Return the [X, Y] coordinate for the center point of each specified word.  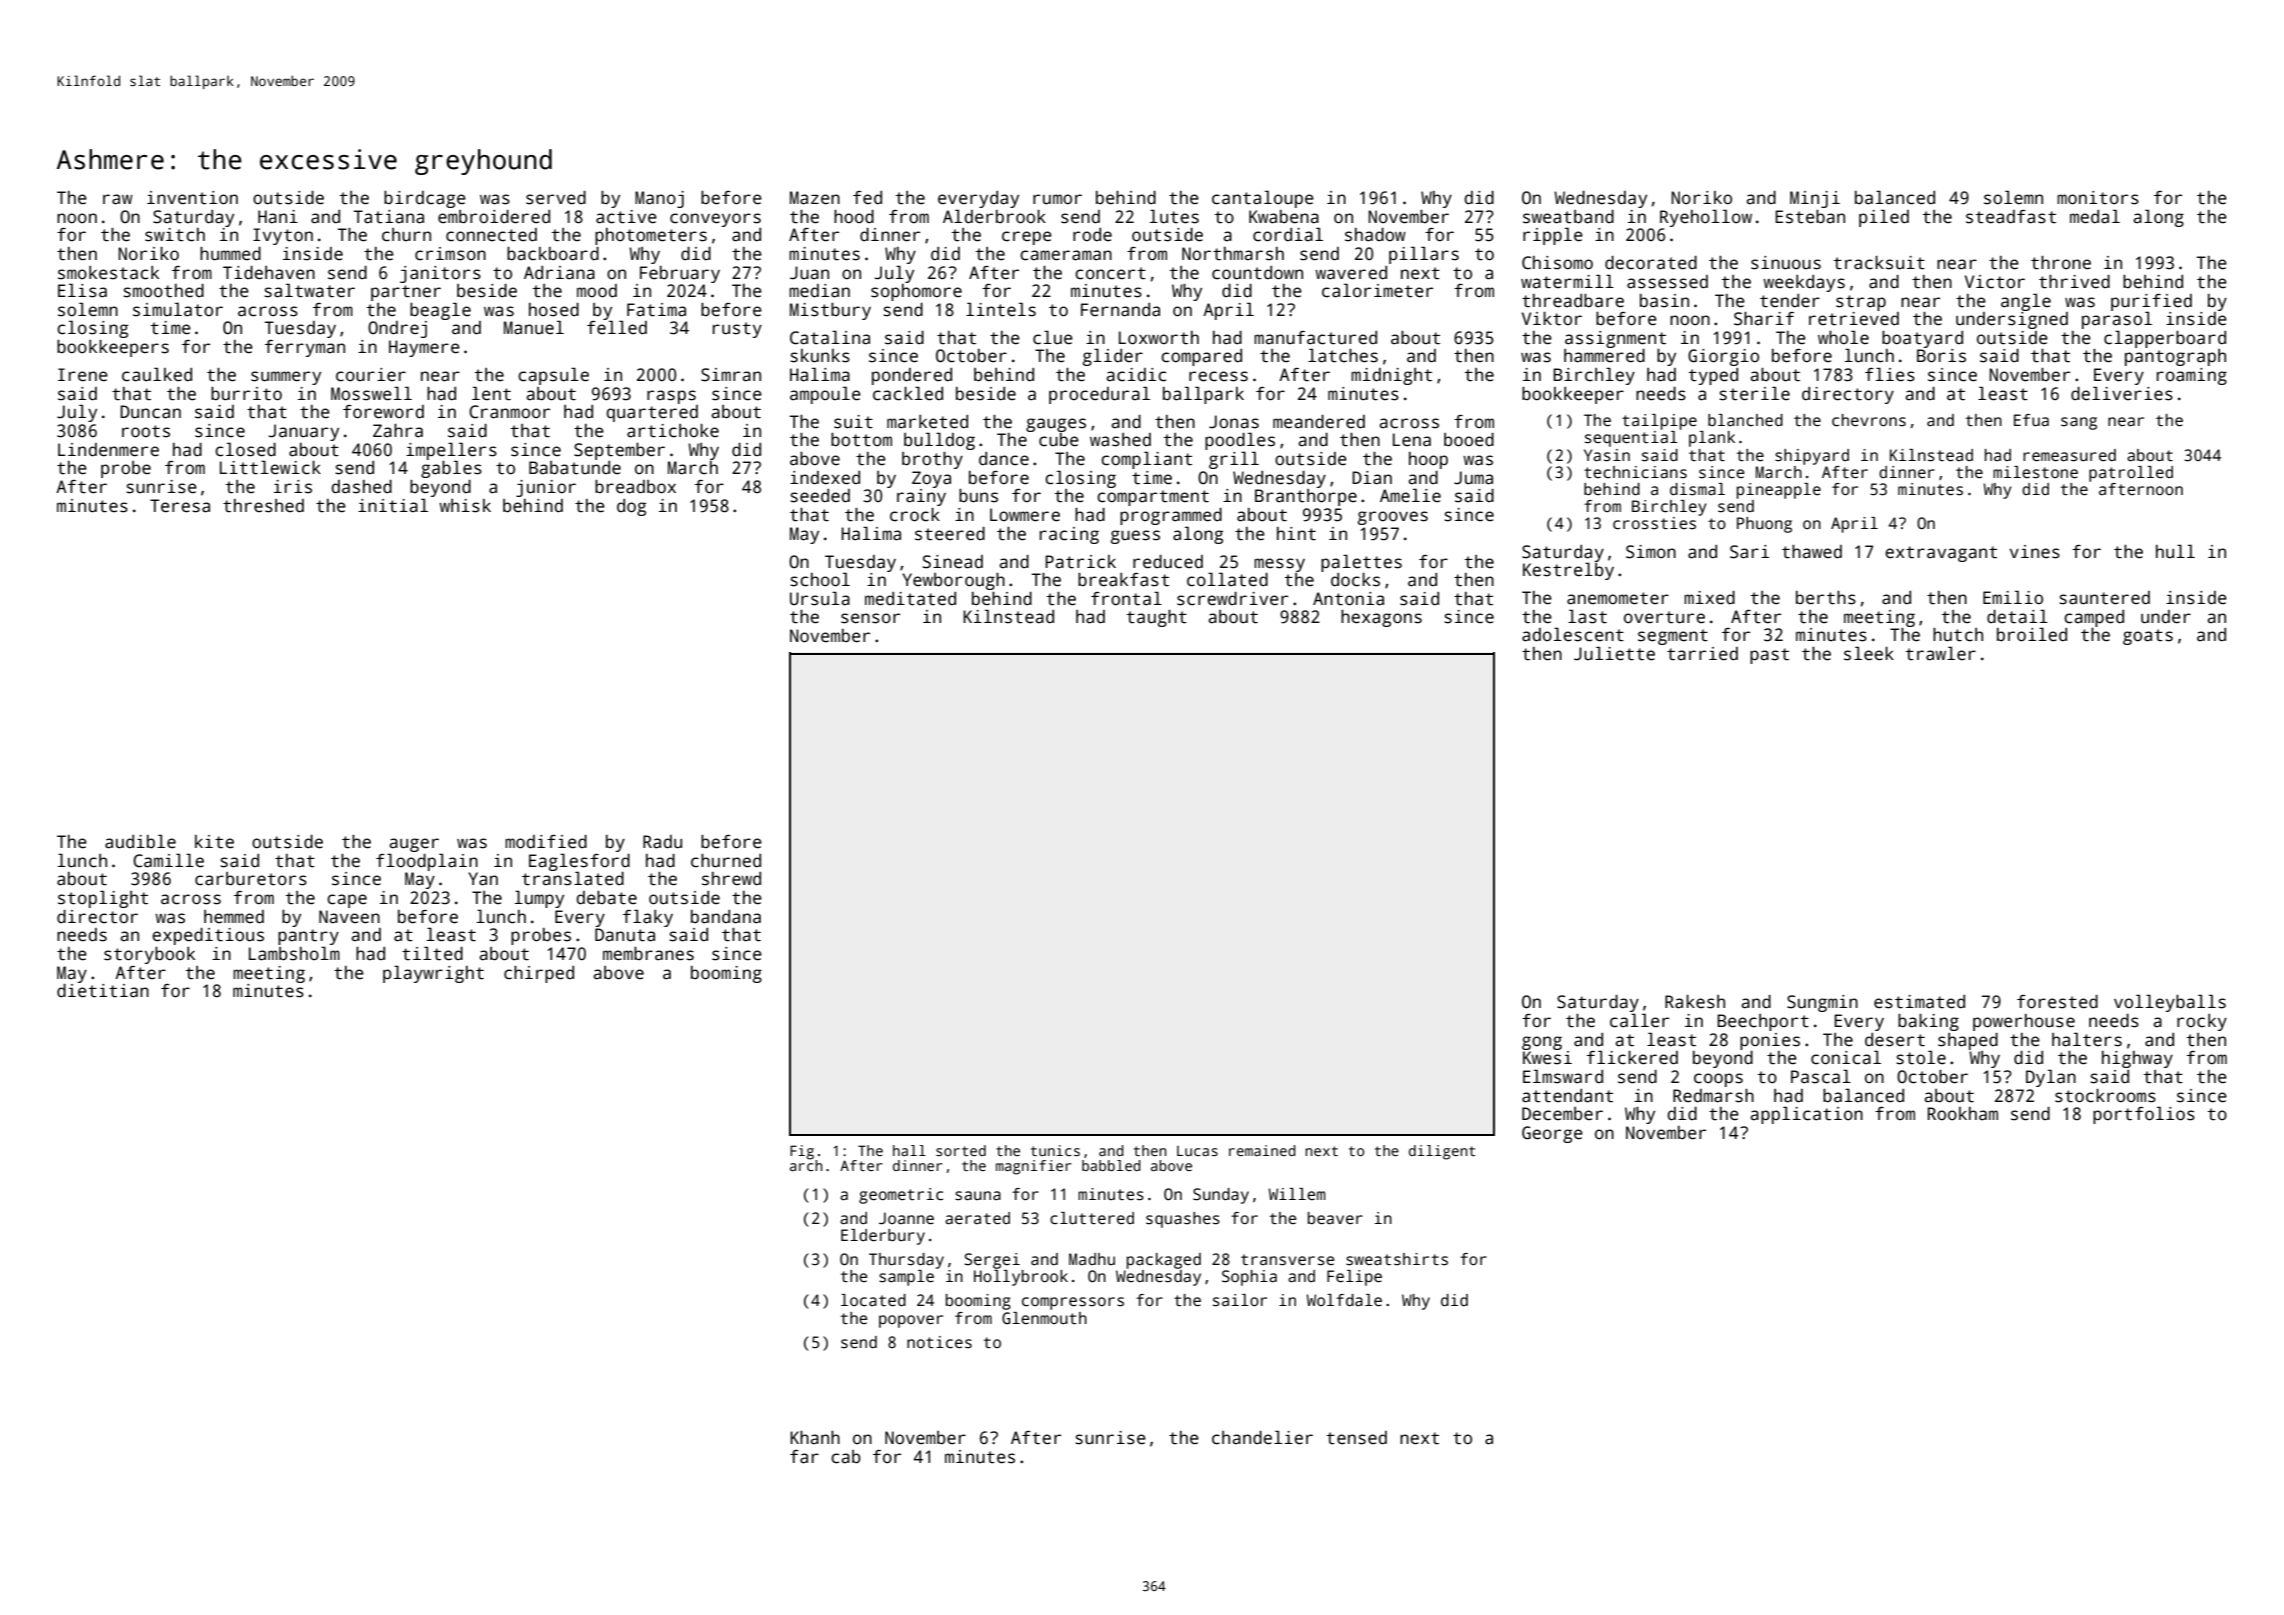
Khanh [815, 1438]
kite [214, 842]
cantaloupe [1263, 199]
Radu [662, 842]
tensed [1357, 1438]
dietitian [103, 991]
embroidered [494, 217]
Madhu [1092, 1259]
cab [846, 1457]
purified [2151, 302]
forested [2057, 1002]
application [1806, 1115]
